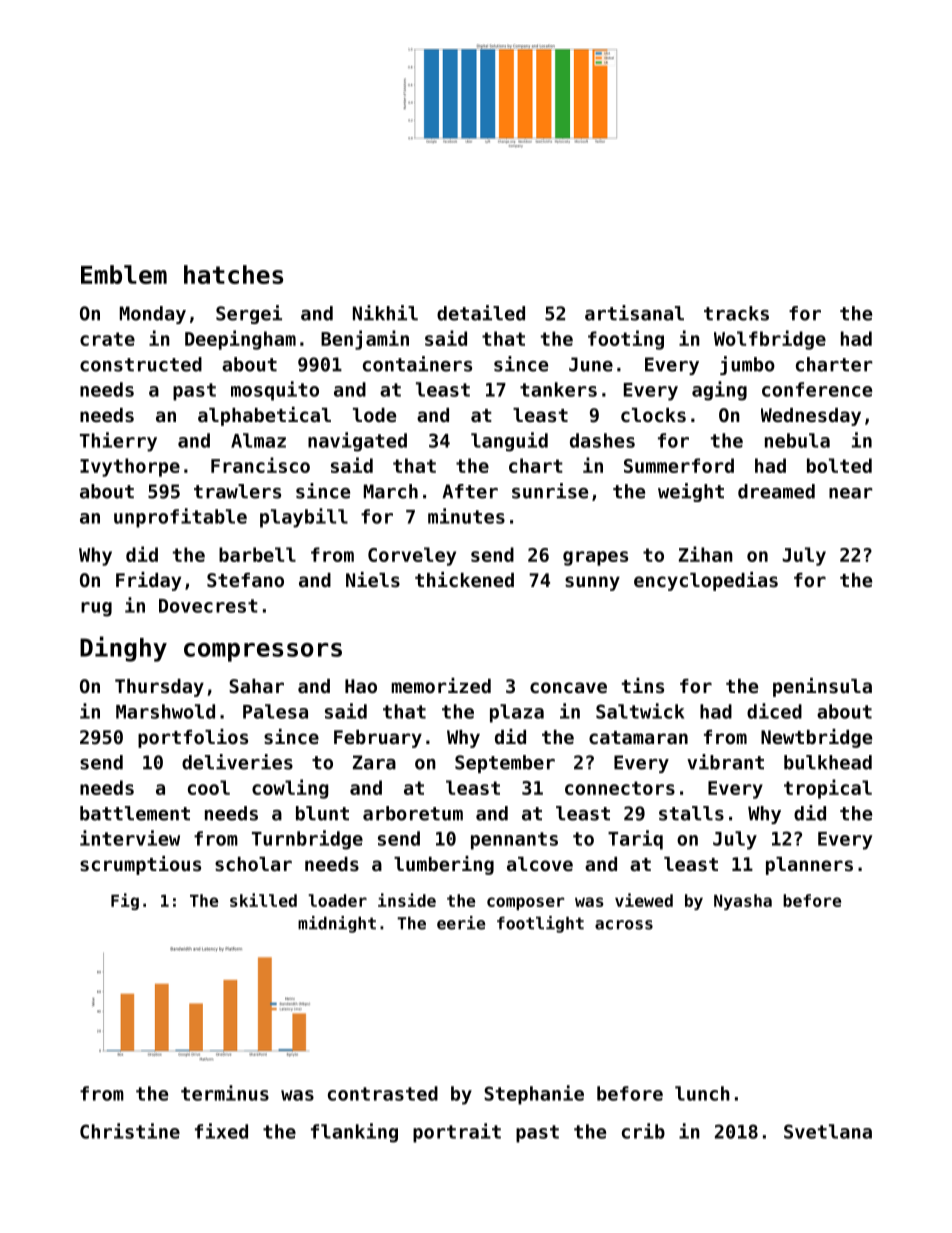 The height and width of the screenshot is (1233, 952). What do you see at coordinates (706, 581) in the screenshot?
I see `encyclopedias` at bounding box center [706, 581].
